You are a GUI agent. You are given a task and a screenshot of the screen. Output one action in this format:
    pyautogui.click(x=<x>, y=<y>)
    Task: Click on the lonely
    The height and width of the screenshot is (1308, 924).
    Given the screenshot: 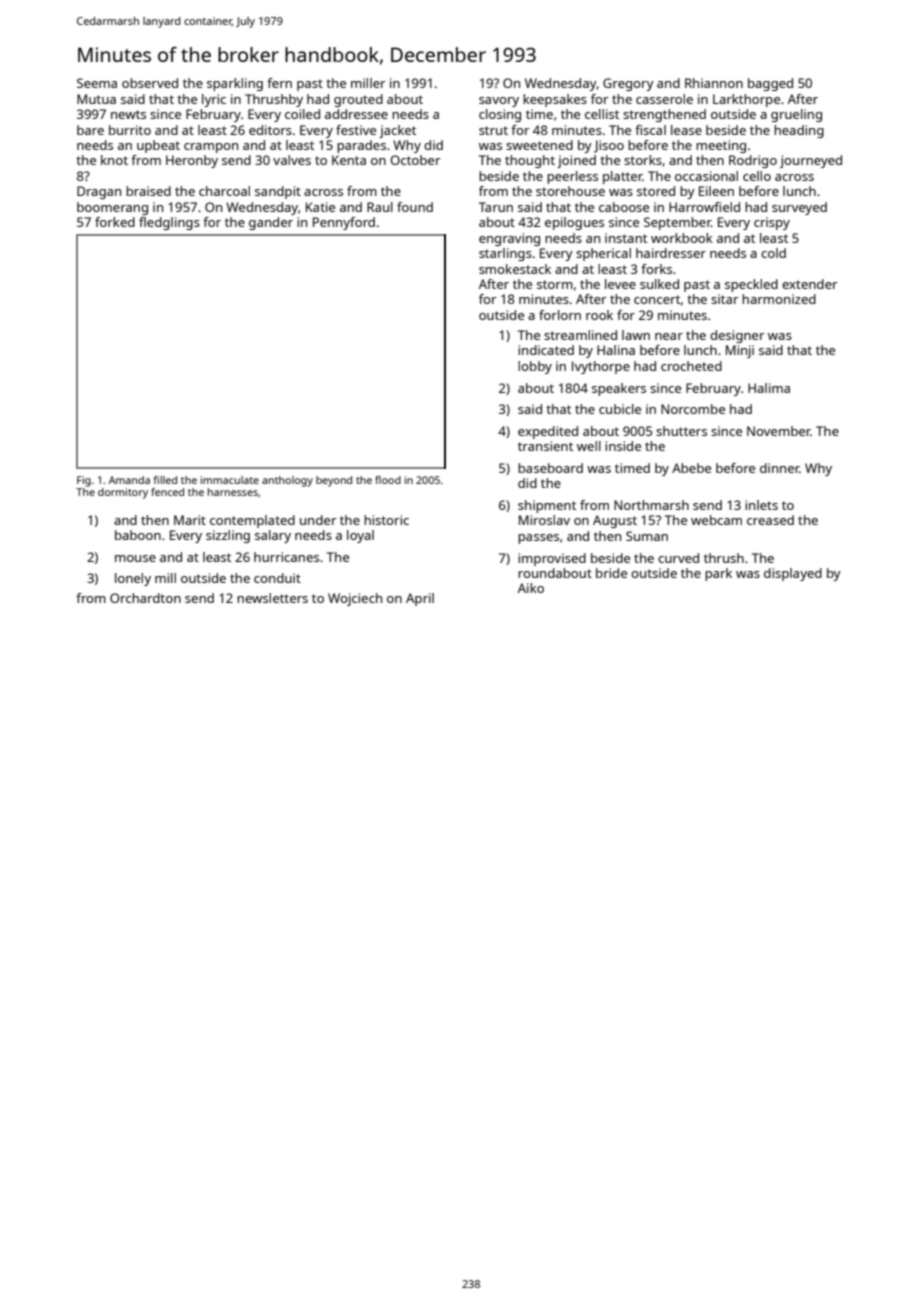 What is the action you would take?
    pyautogui.click(x=133, y=579)
